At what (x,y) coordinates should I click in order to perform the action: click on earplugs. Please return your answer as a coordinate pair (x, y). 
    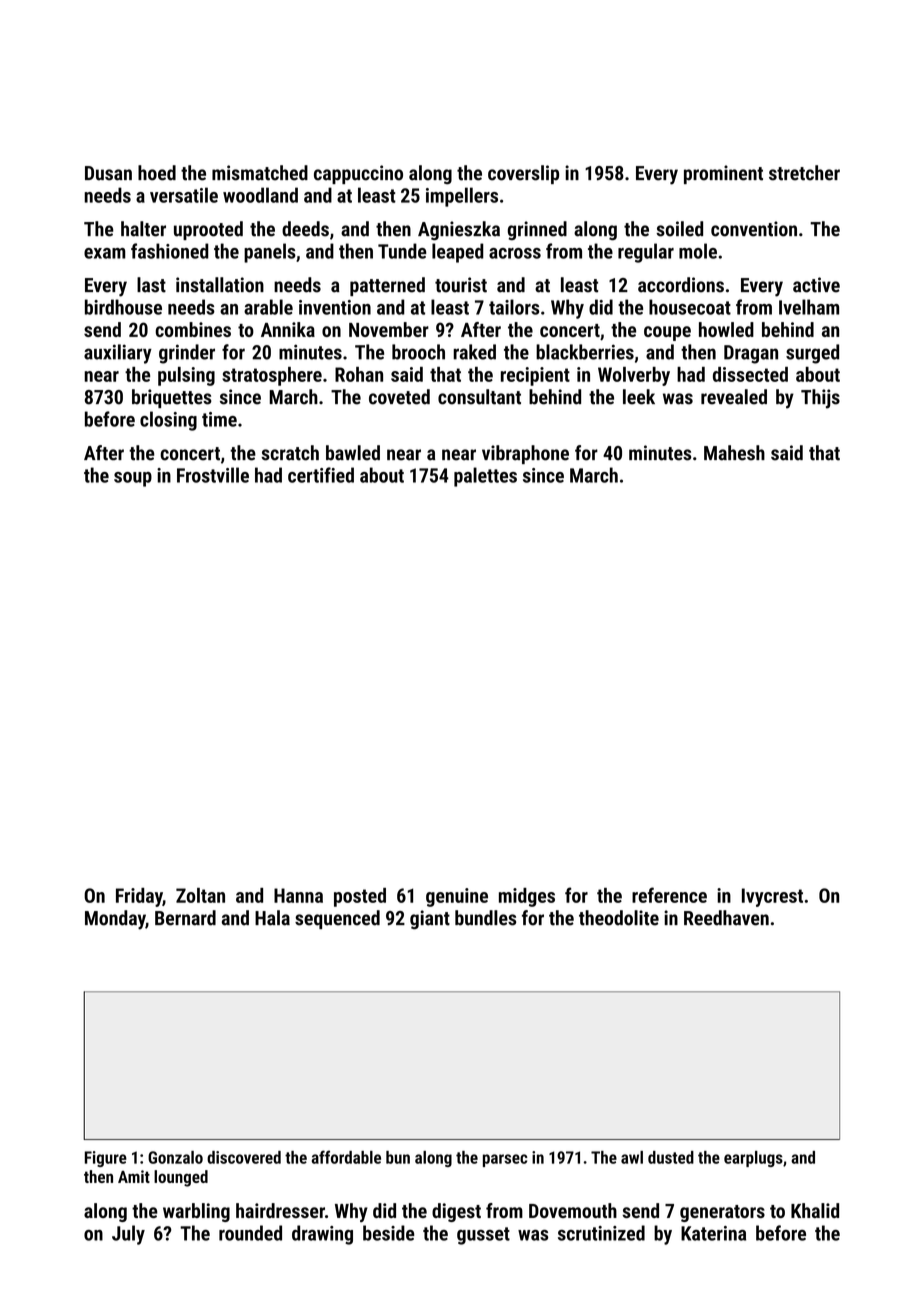
    Looking at the image, I should click on (753, 1159).
